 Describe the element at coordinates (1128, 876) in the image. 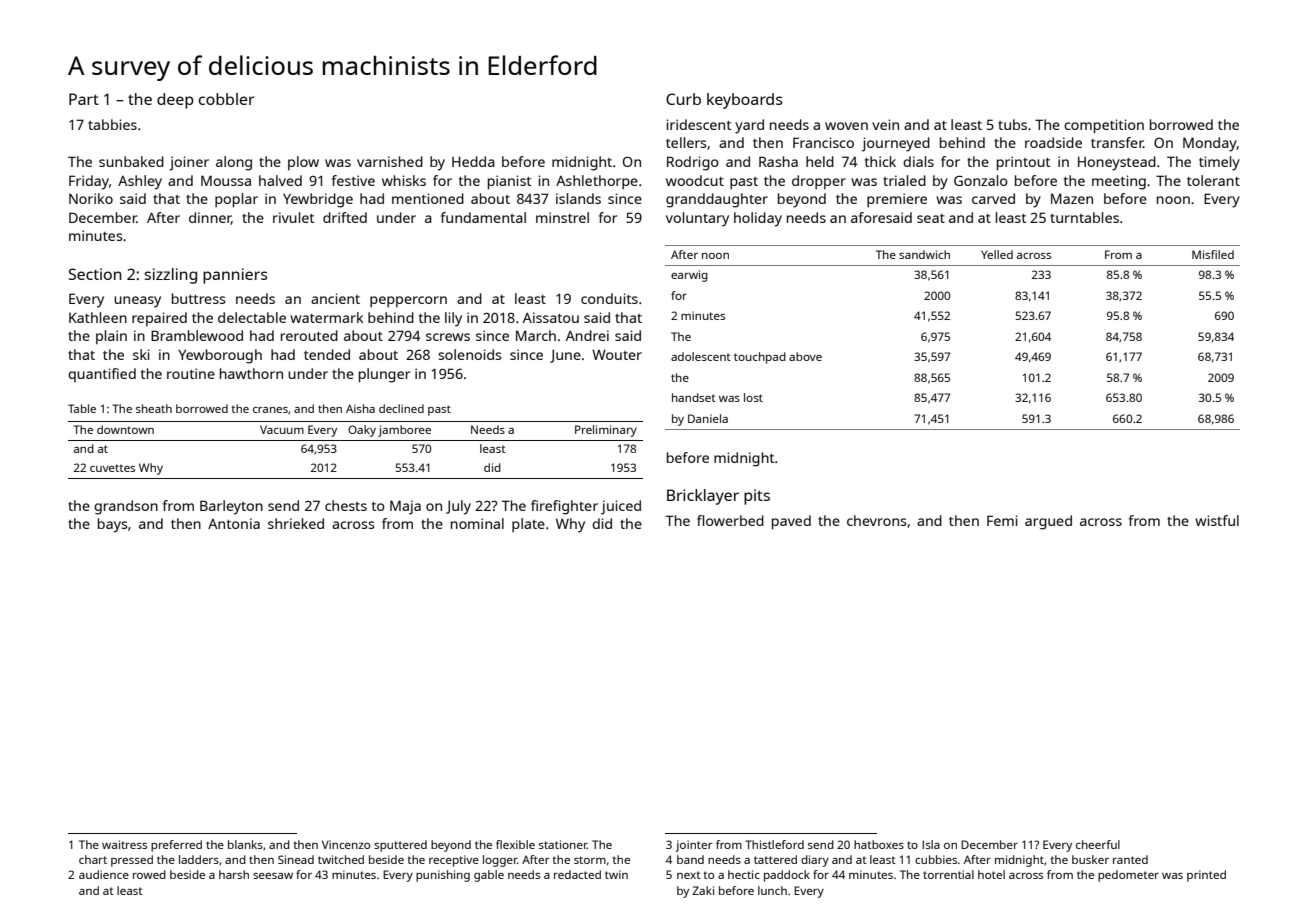

I see `pedometer` at that location.
